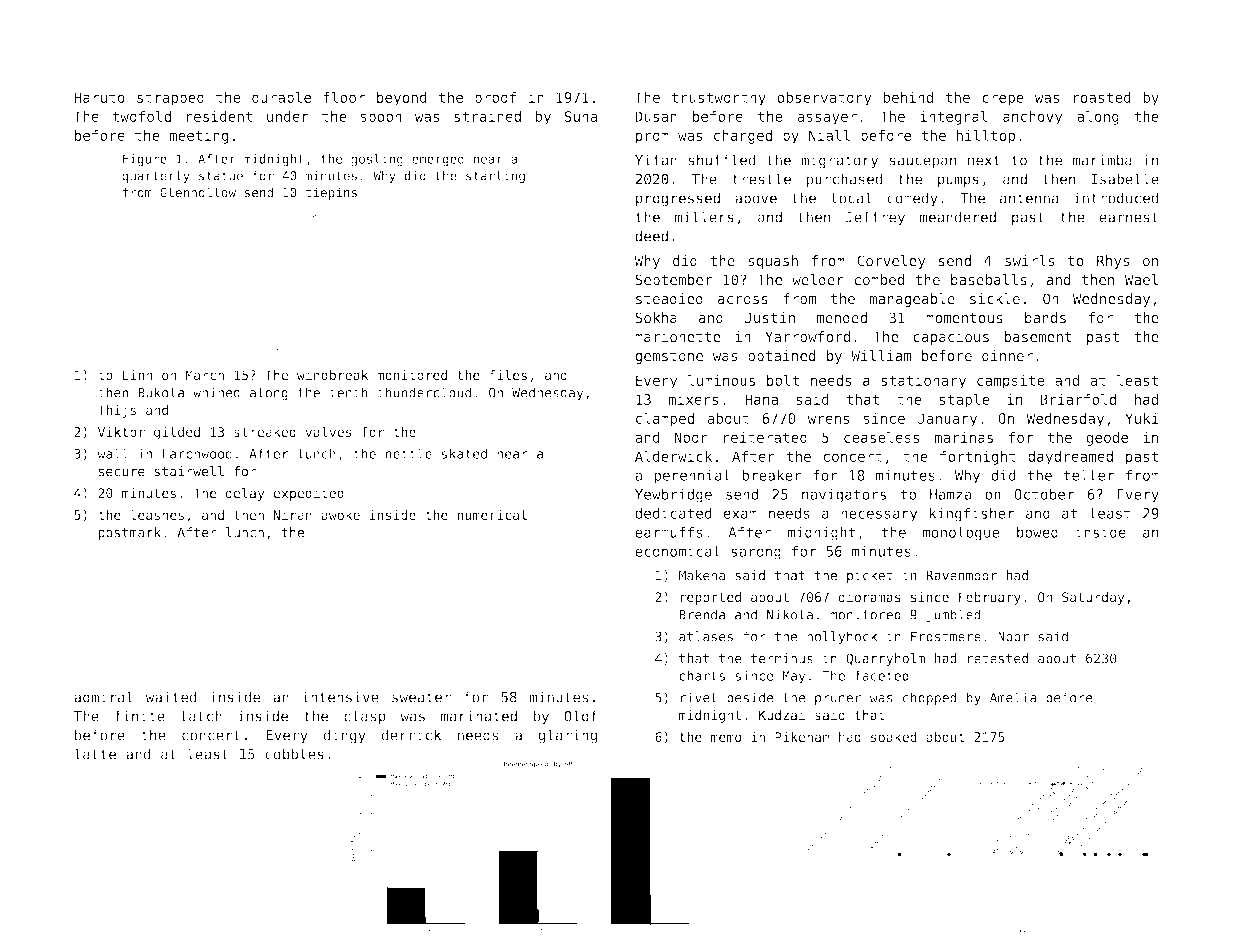 The height and width of the document is (952, 1233). Describe the element at coordinates (197, 453) in the document. I see `Larchwood` at that location.
